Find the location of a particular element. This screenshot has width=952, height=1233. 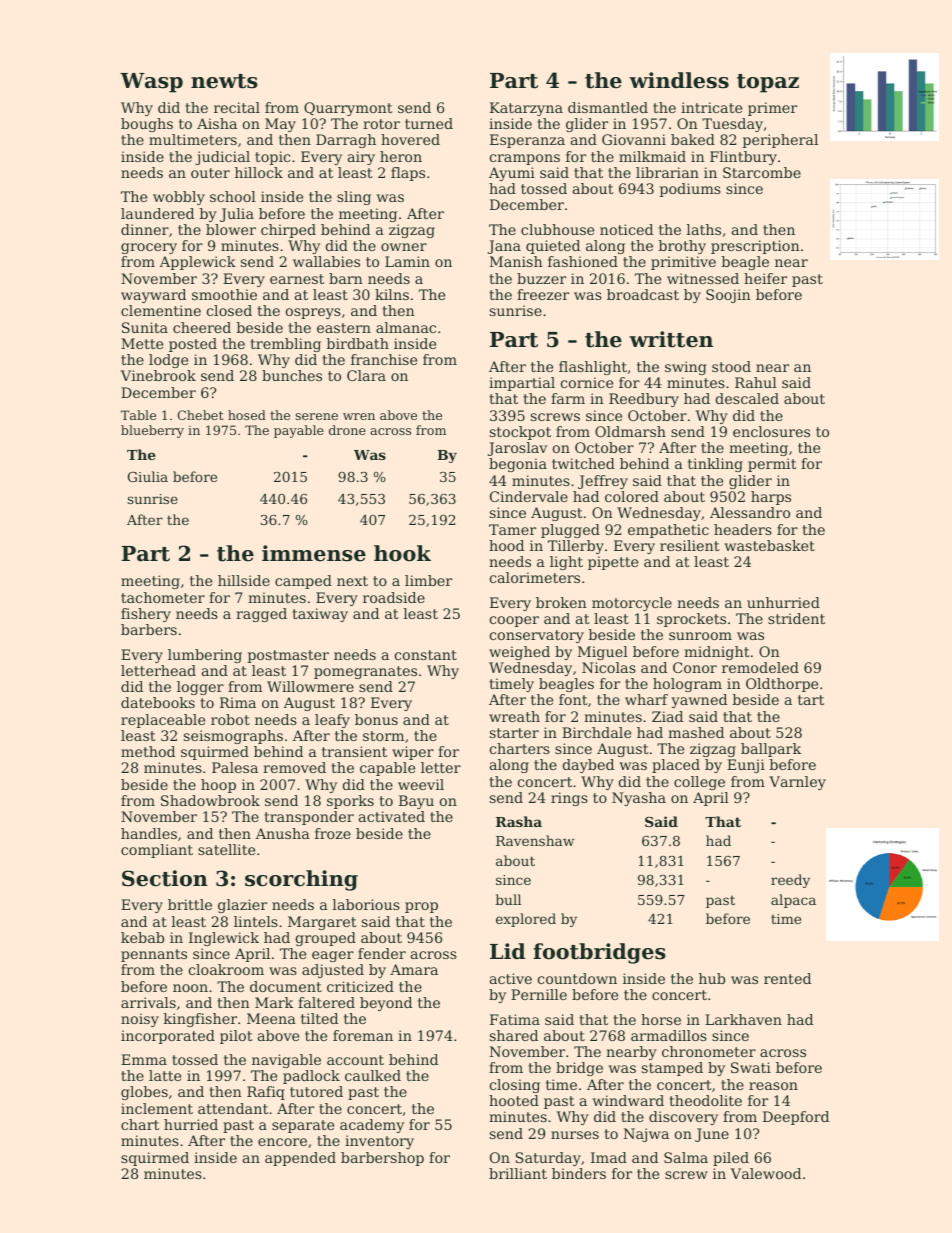

drone is located at coordinates (347, 430).
